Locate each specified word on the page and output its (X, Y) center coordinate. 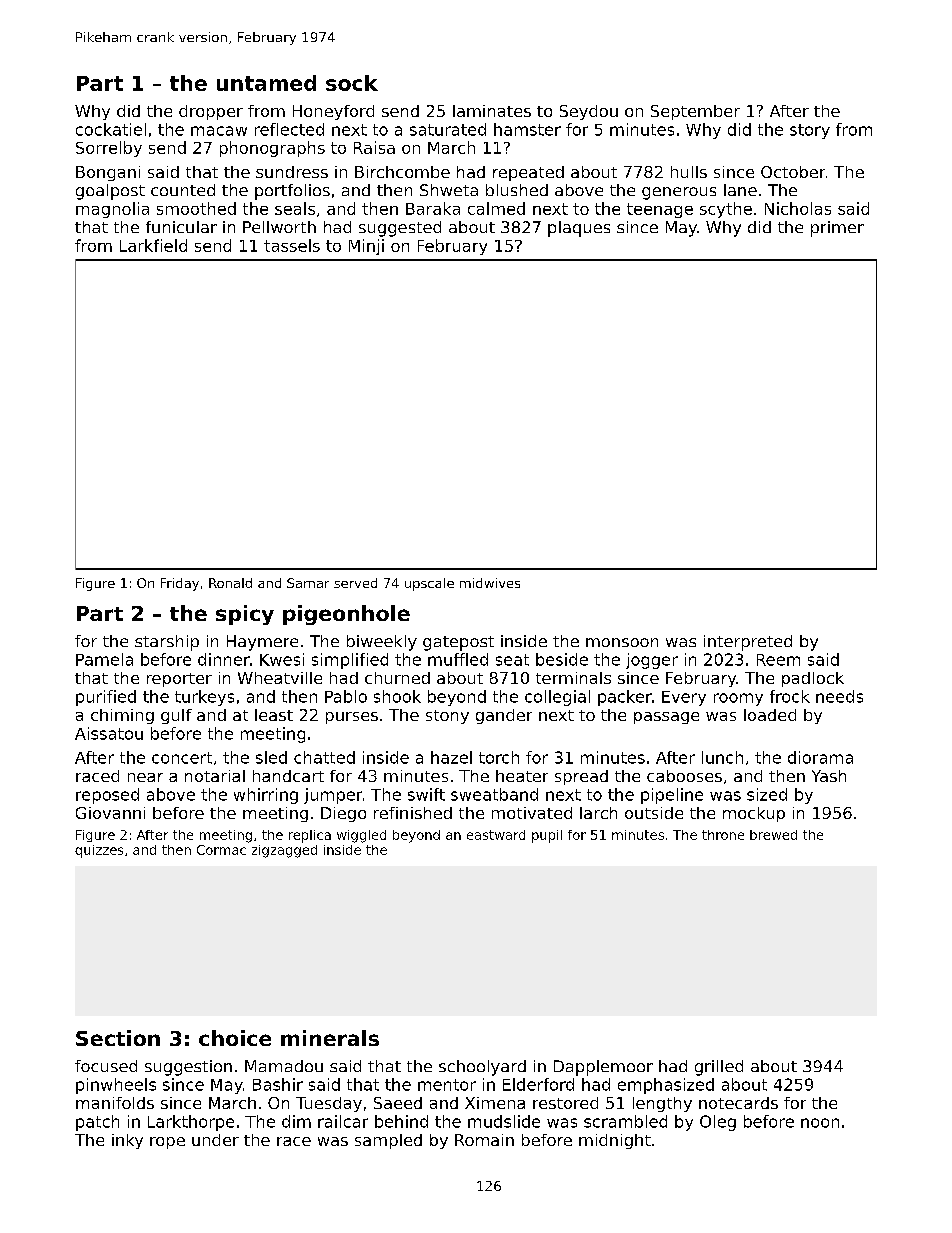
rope (167, 1143)
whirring (266, 796)
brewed (773, 835)
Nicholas (798, 208)
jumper (333, 796)
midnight (615, 1141)
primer (837, 229)
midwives (490, 583)
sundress (292, 172)
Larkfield (153, 245)
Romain (484, 1140)
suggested (400, 229)
